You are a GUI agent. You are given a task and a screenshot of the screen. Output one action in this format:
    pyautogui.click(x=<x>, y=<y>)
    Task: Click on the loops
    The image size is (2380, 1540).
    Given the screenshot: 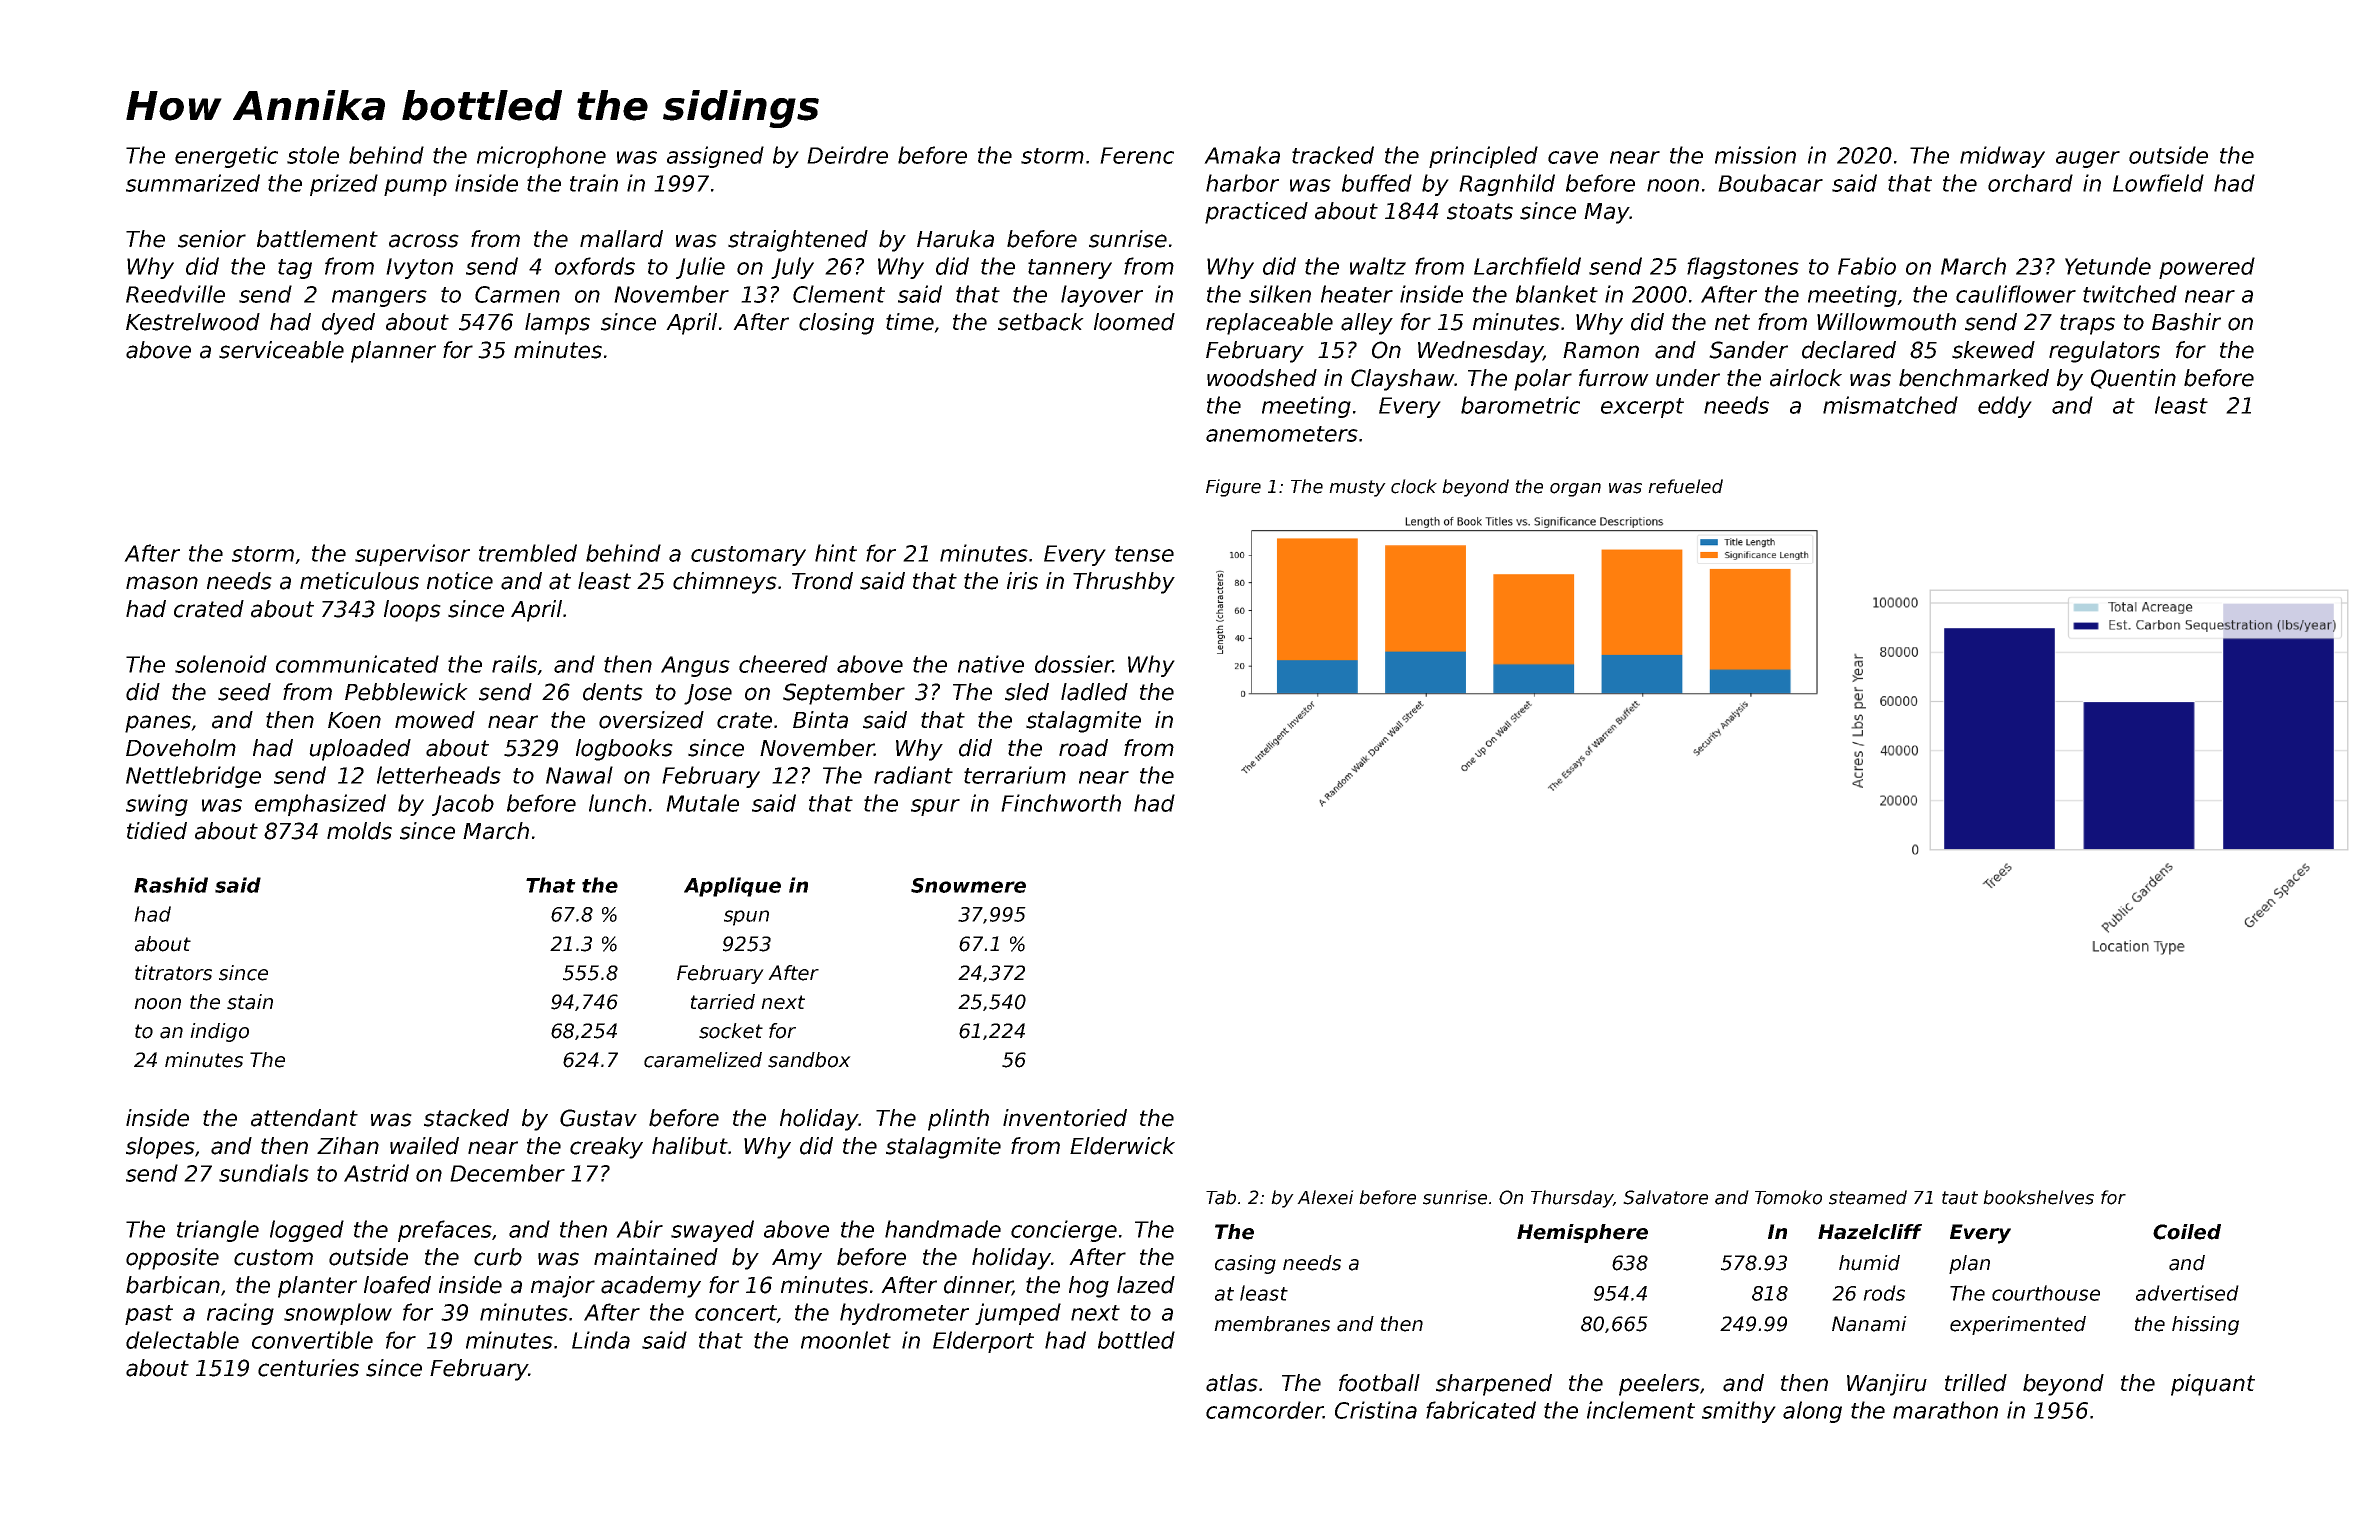 What is the action you would take?
    pyautogui.click(x=412, y=611)
